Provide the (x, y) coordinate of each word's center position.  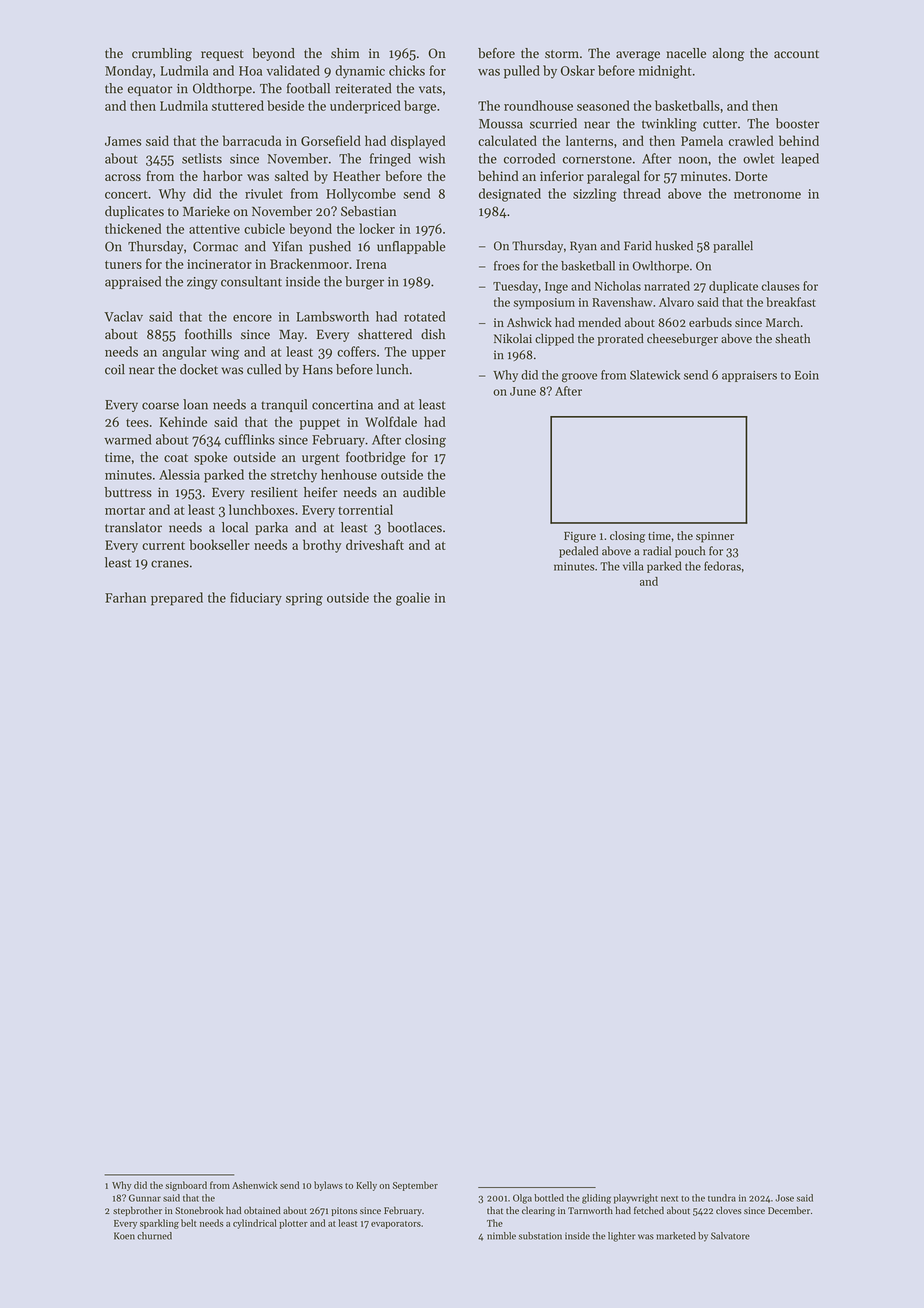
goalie (413, 599)
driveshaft (375, 544)
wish (432, 158)
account (796, 54)
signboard (186, 1186)
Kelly (366, 1186)
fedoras (722, 566)
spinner (715, 537)
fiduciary (256, 599)
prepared (177, 599)
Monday (129, 72)
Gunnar (145, 1198)
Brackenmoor (309, 263)
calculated (507, 140)
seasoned (603, 105)
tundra (722, 1198)
